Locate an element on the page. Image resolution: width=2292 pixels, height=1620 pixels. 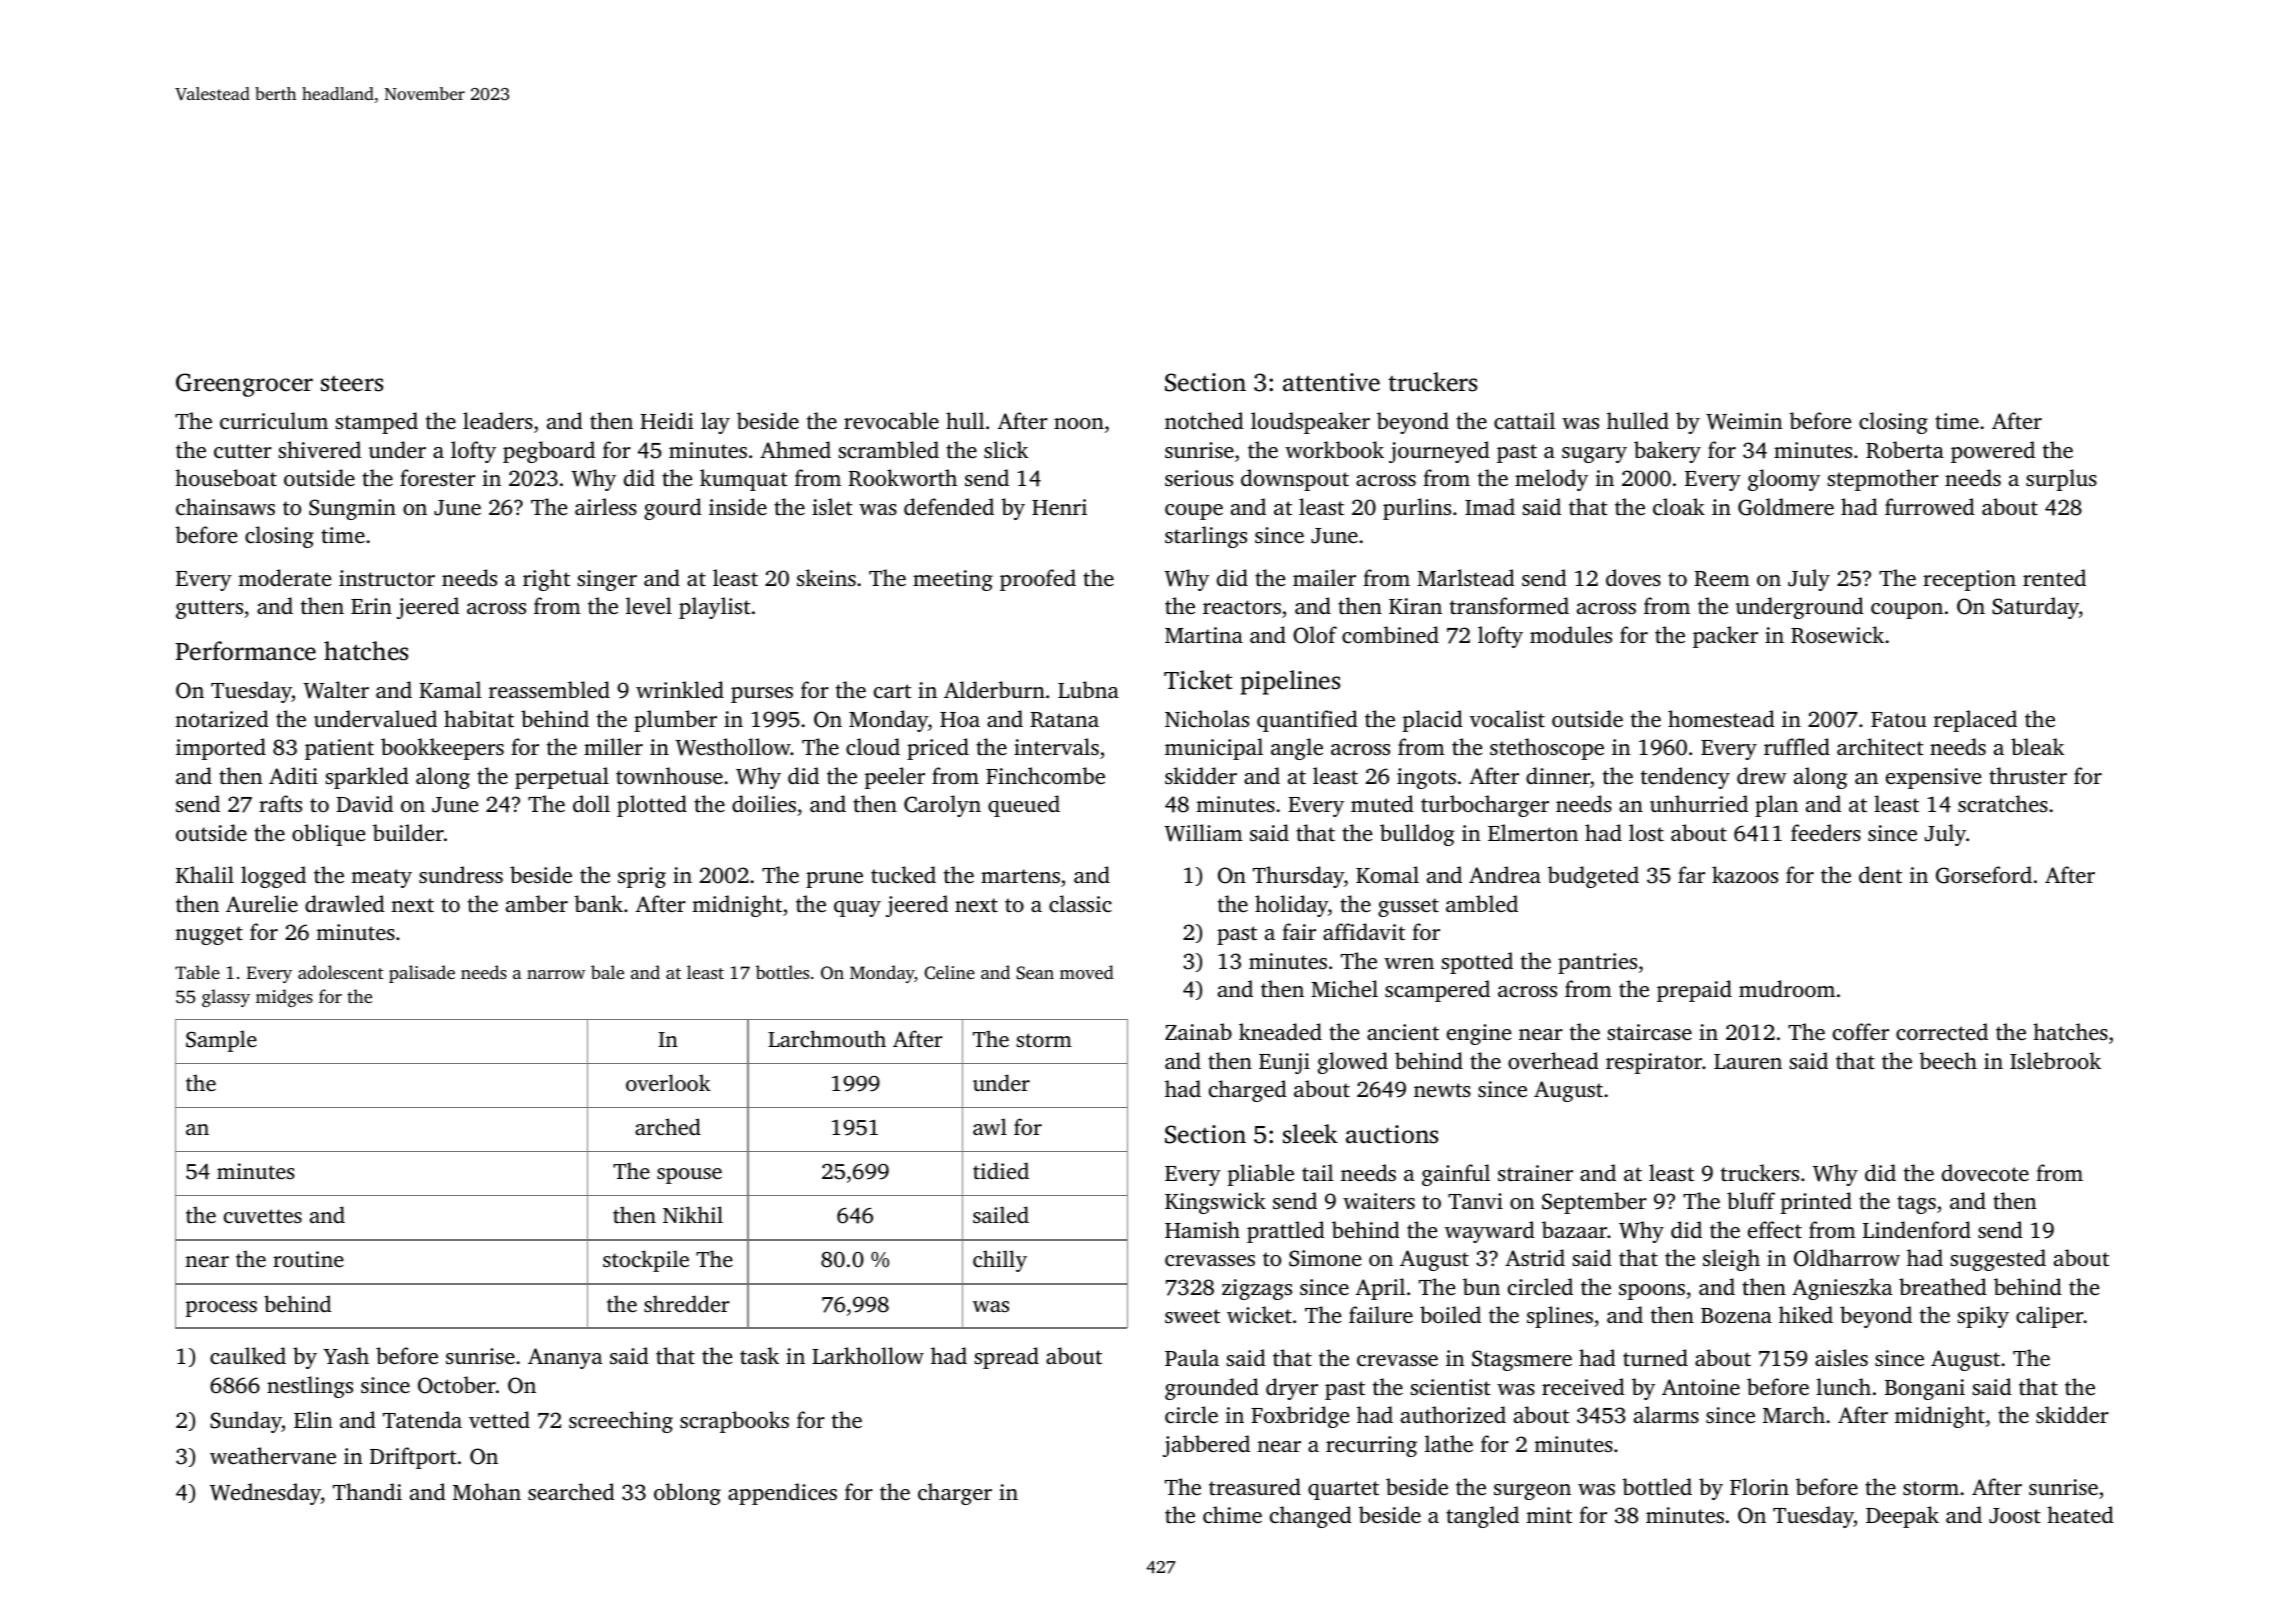
aisles is located at coordinates (1841, 1357).
